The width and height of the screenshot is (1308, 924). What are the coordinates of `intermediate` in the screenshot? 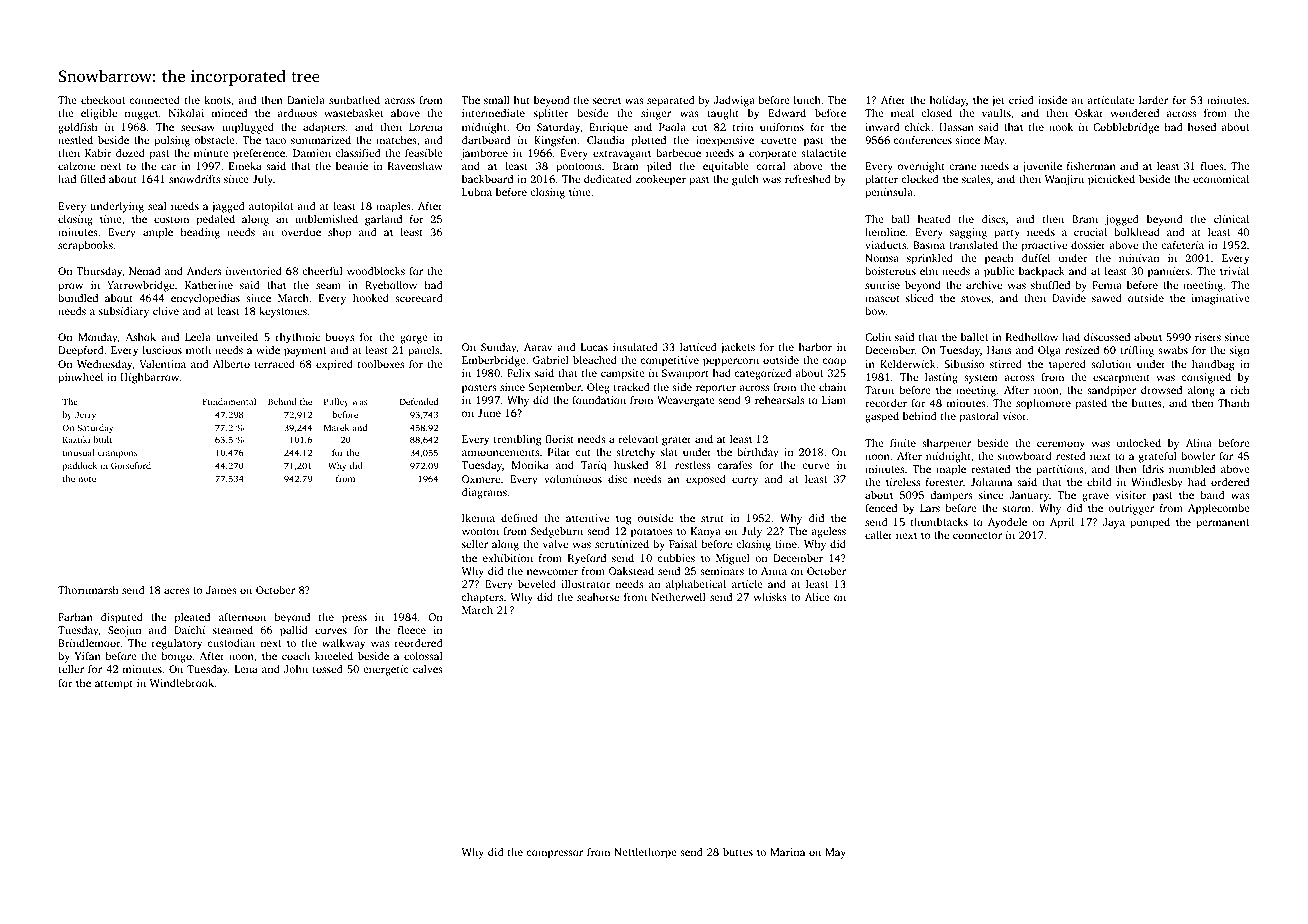 It's located at (493, 113).
